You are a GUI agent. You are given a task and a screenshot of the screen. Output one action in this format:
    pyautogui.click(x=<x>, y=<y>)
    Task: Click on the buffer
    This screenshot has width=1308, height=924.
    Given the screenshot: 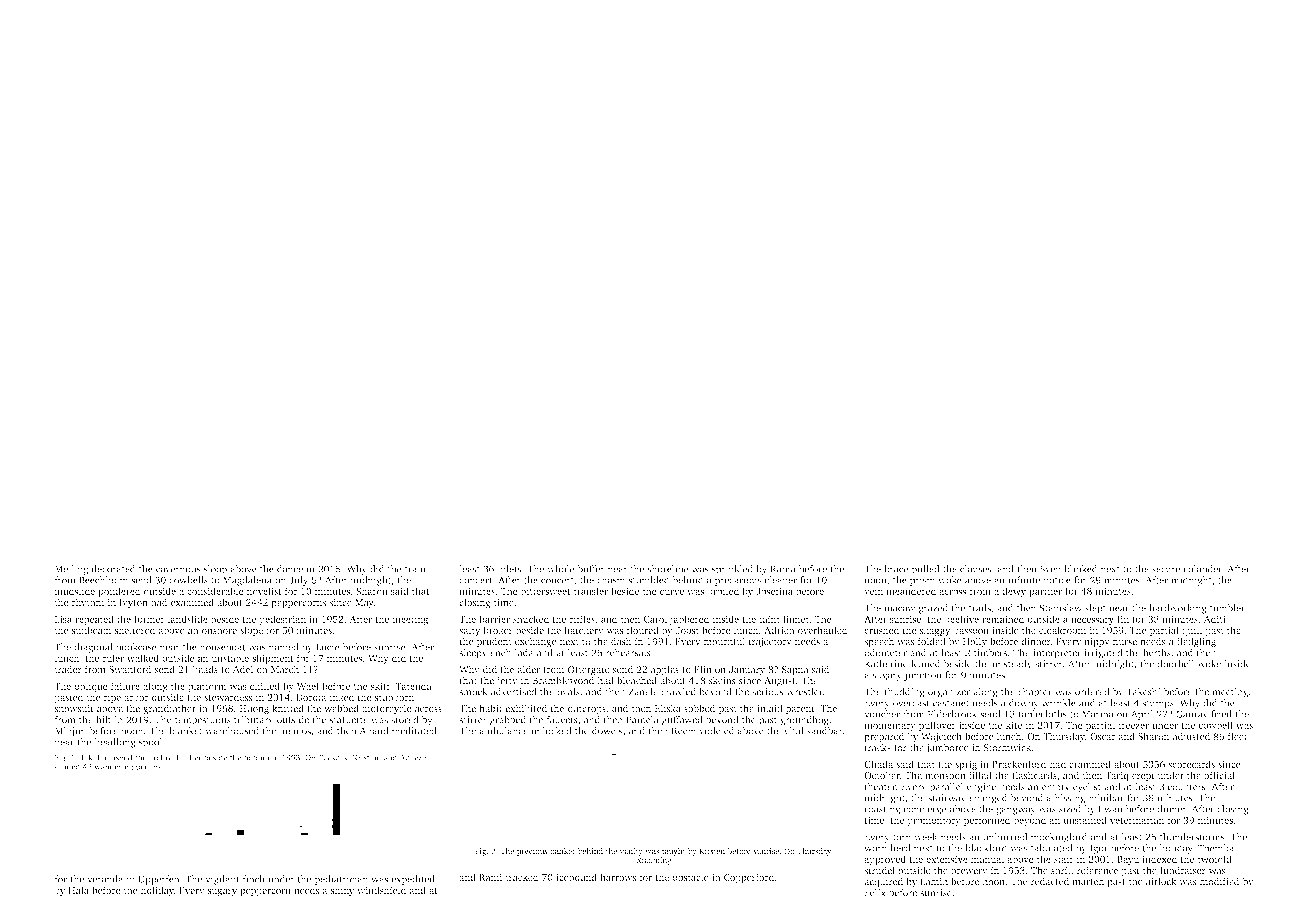 What is the action you would take?
    pyautogui.click(x=591, y=569)
